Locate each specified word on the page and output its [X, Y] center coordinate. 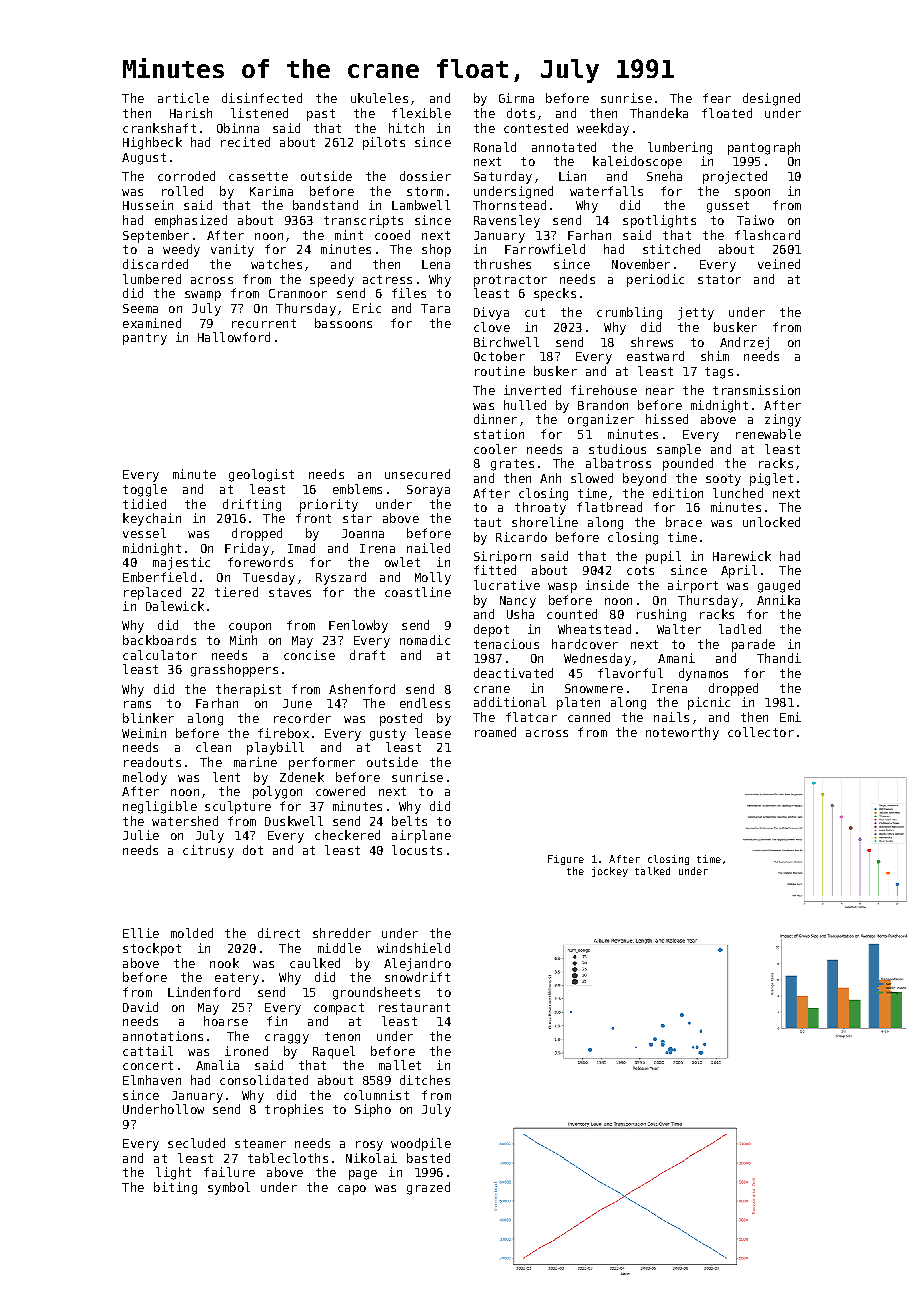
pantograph [764, 148]
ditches [425, 1080]
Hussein [148, 205]
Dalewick [175, 606]
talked [652, 871]
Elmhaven [152, 1080]
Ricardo [521, 537]
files [409, 293]
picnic [709, 703]
